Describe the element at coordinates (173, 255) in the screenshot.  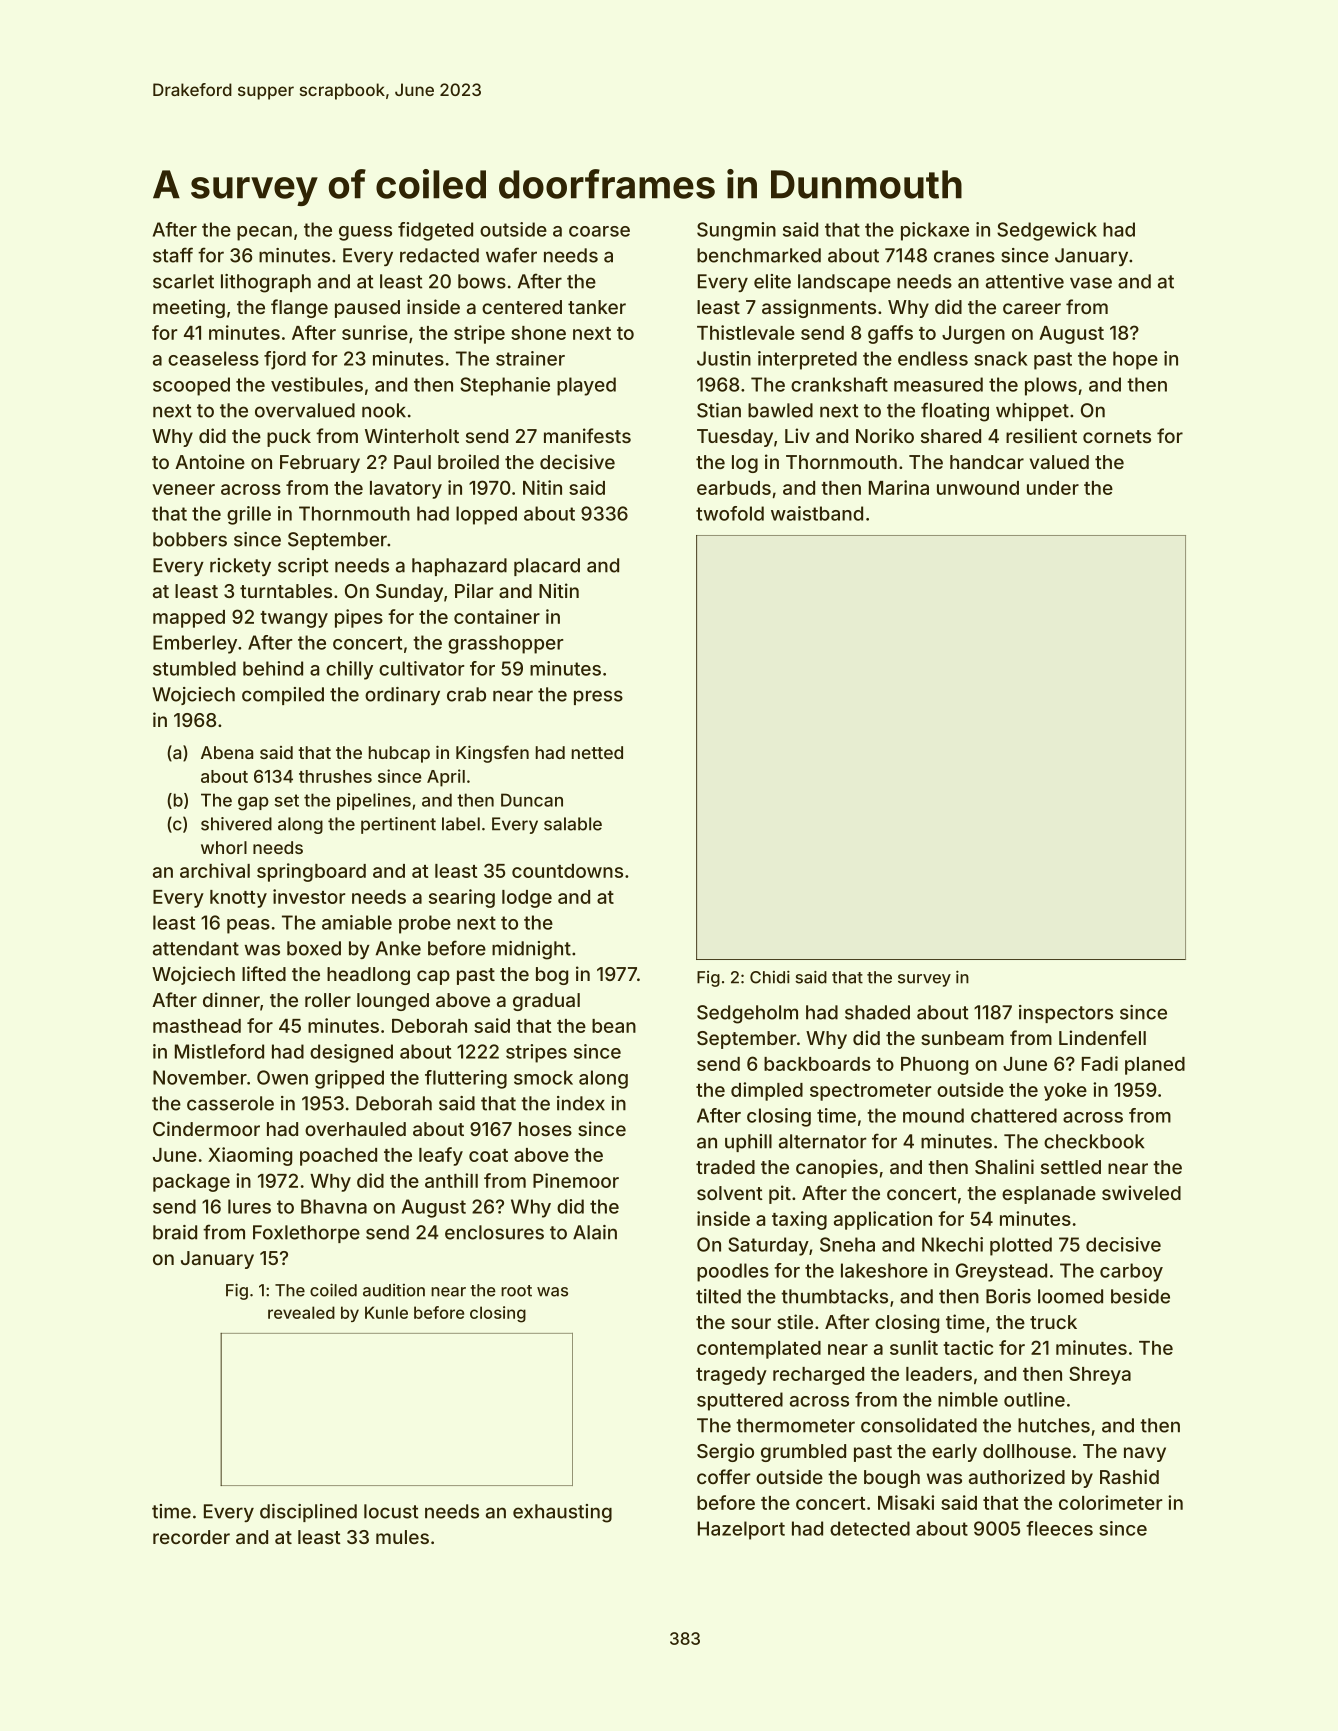
I see `staff` at that location.
